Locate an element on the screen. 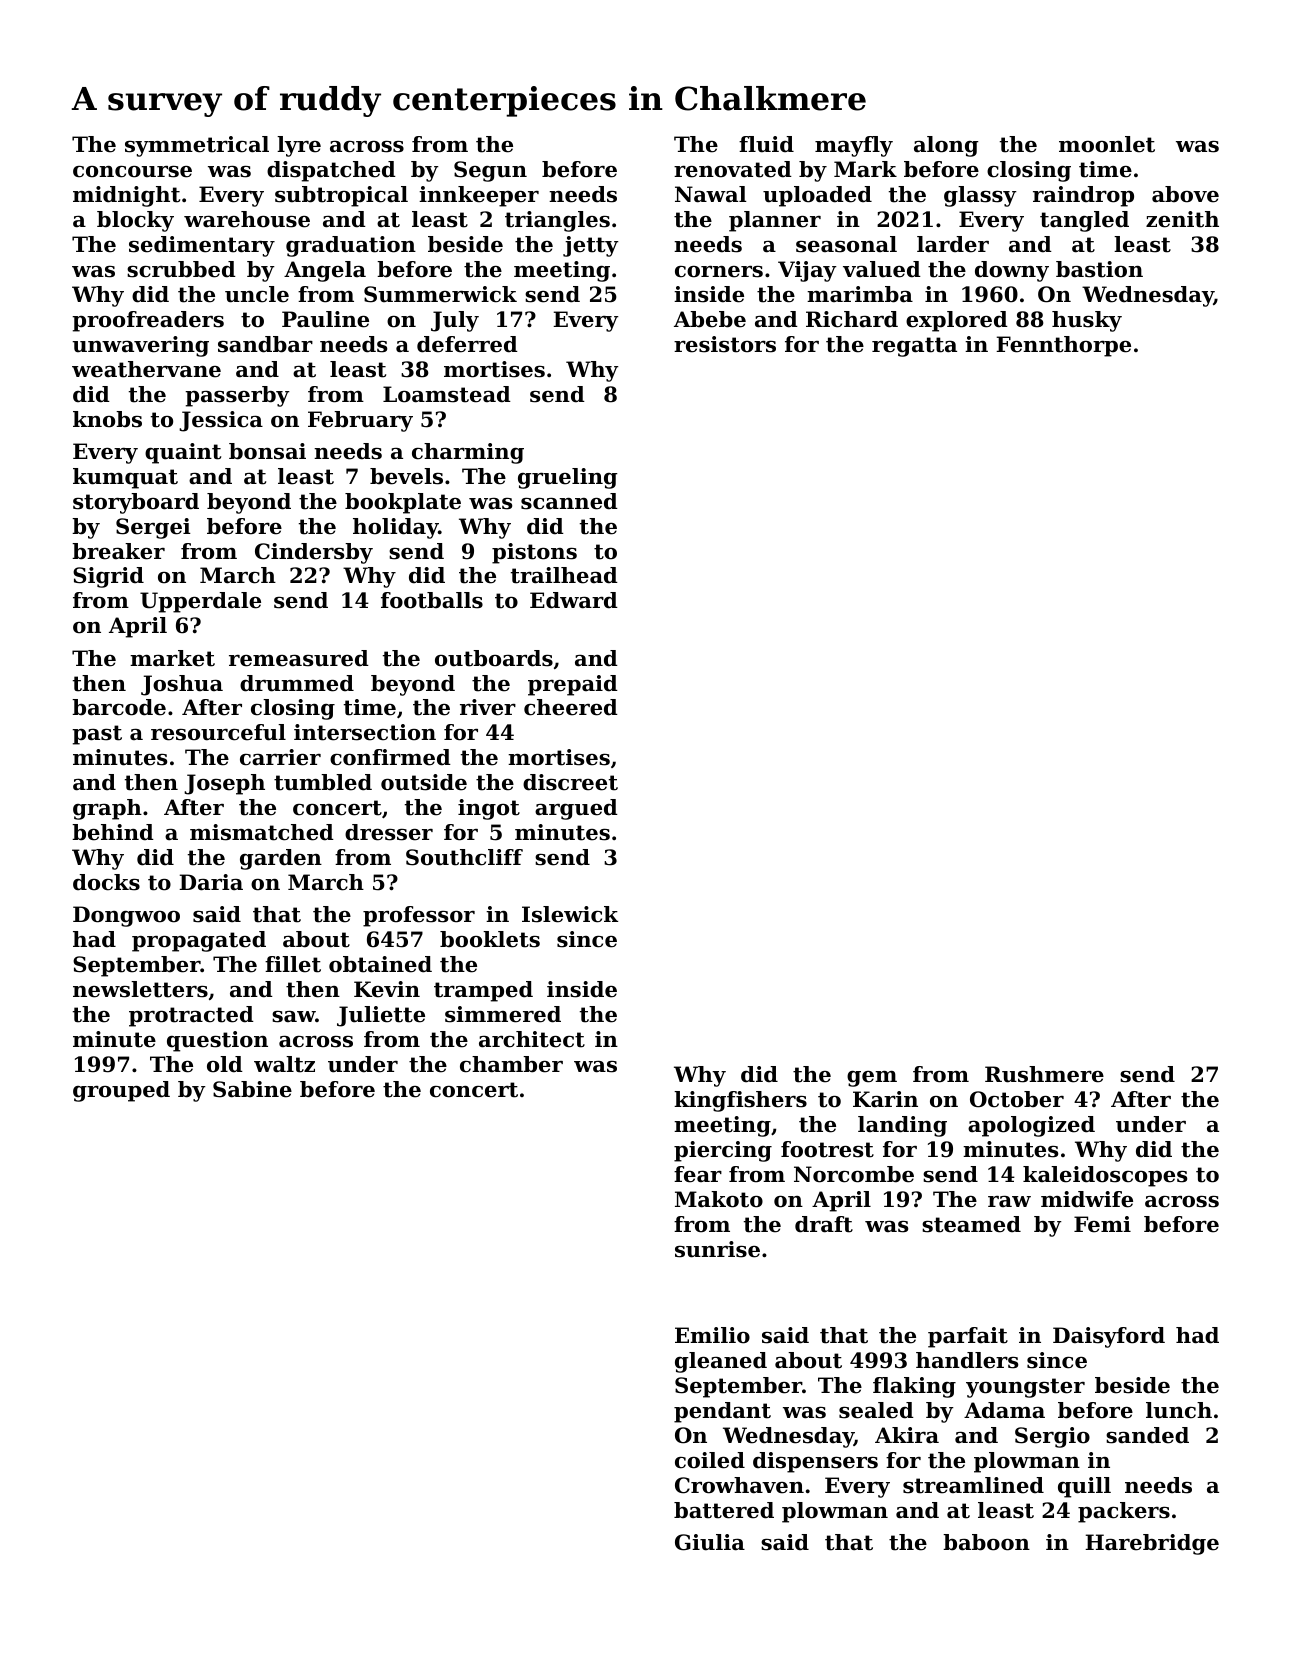  Emilio is located at coordinates (712, 1335).
